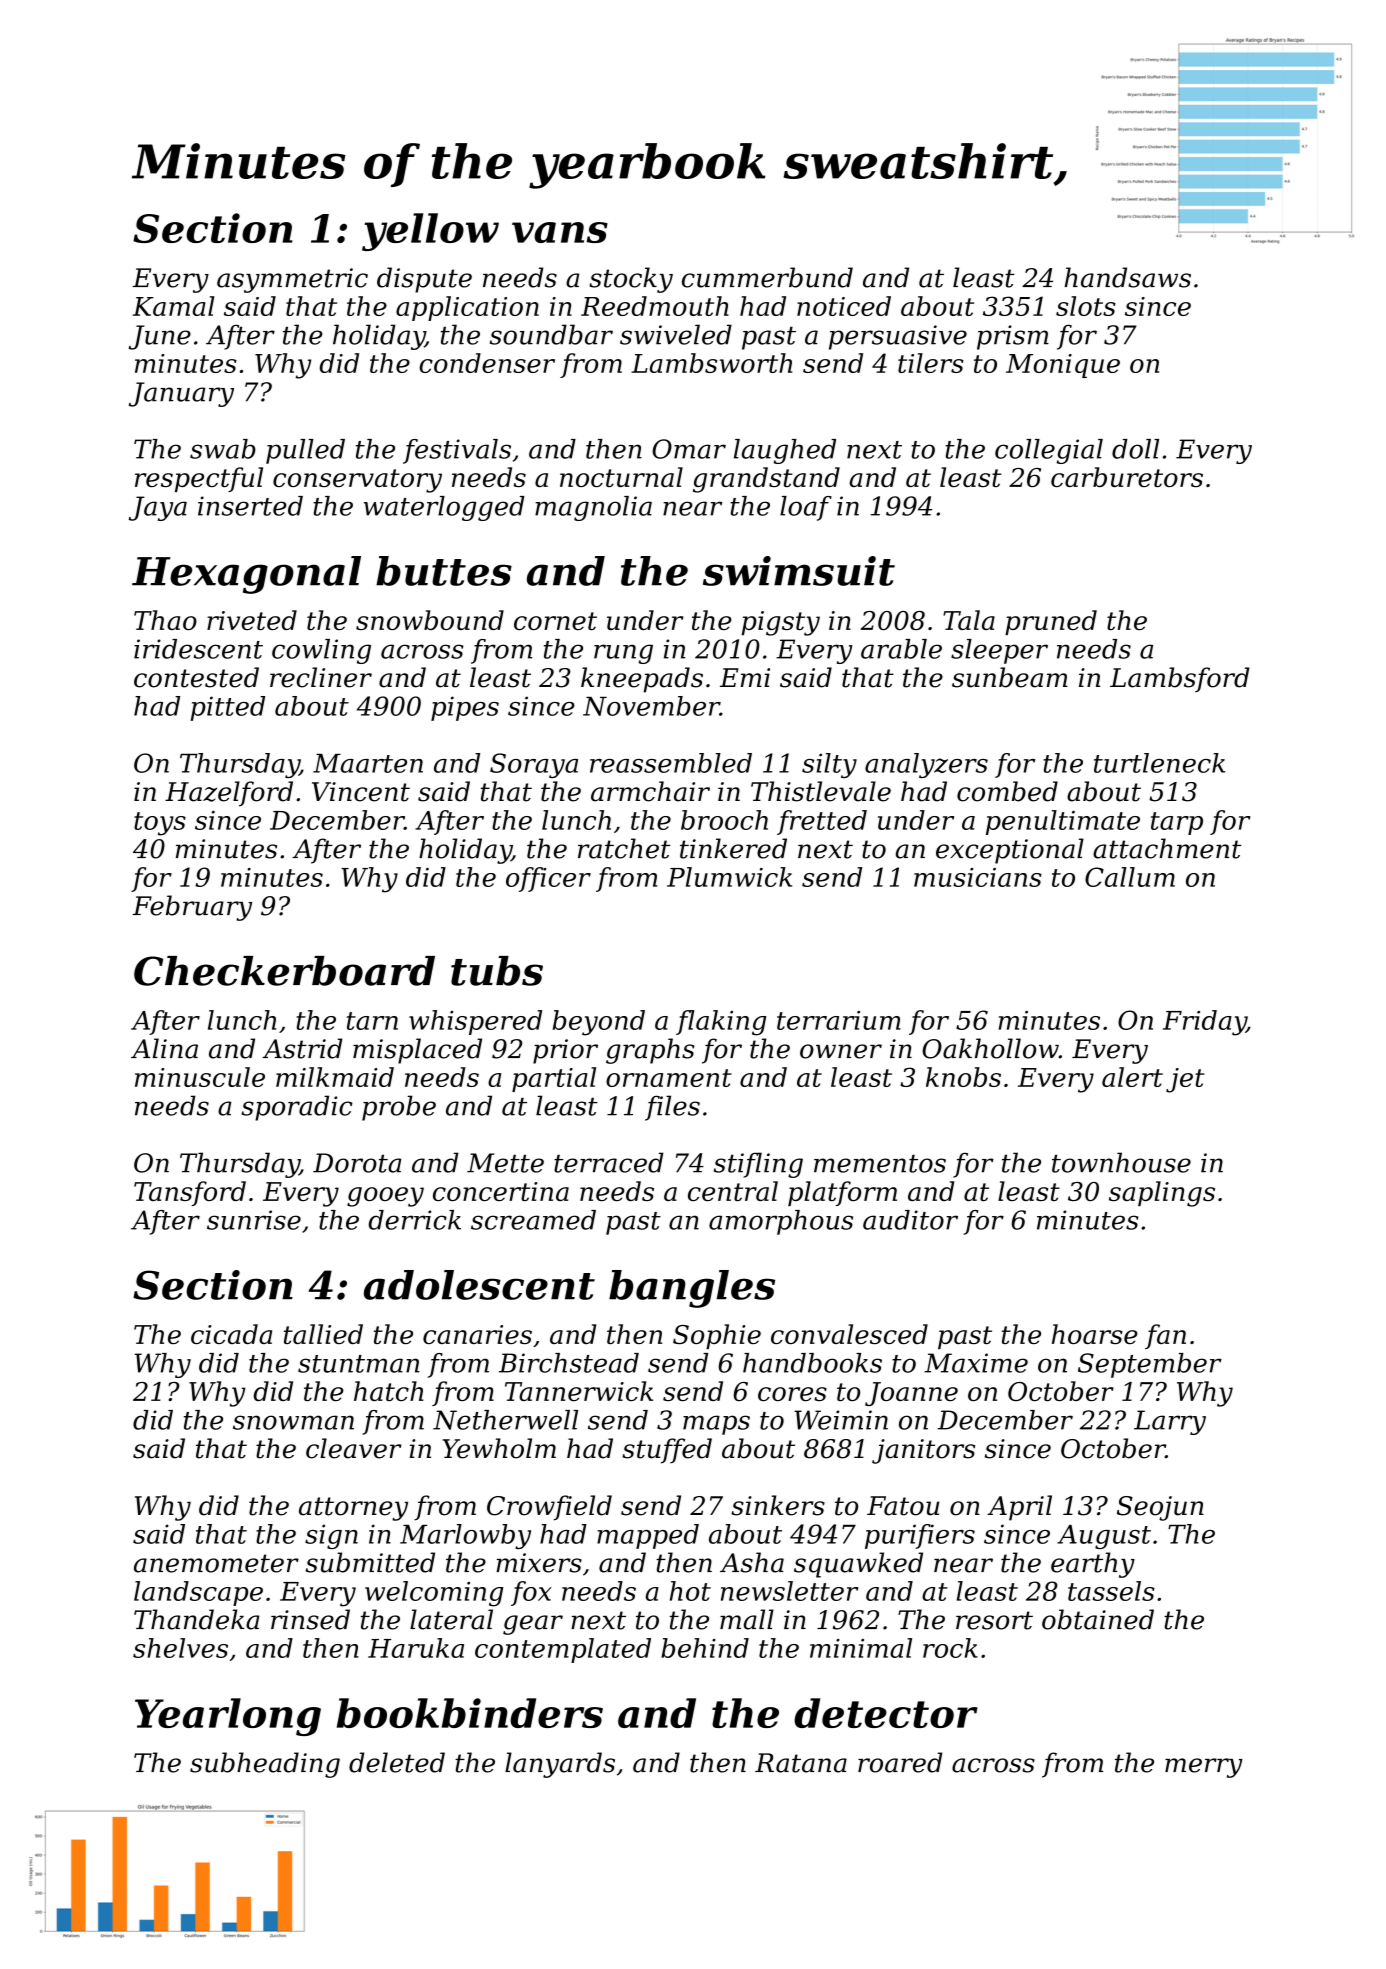 The width and height of the screenshot is (1386, 1969). Describe the element at coordinates (1135, 449) in the screenshot. I see `doll` at that location.
